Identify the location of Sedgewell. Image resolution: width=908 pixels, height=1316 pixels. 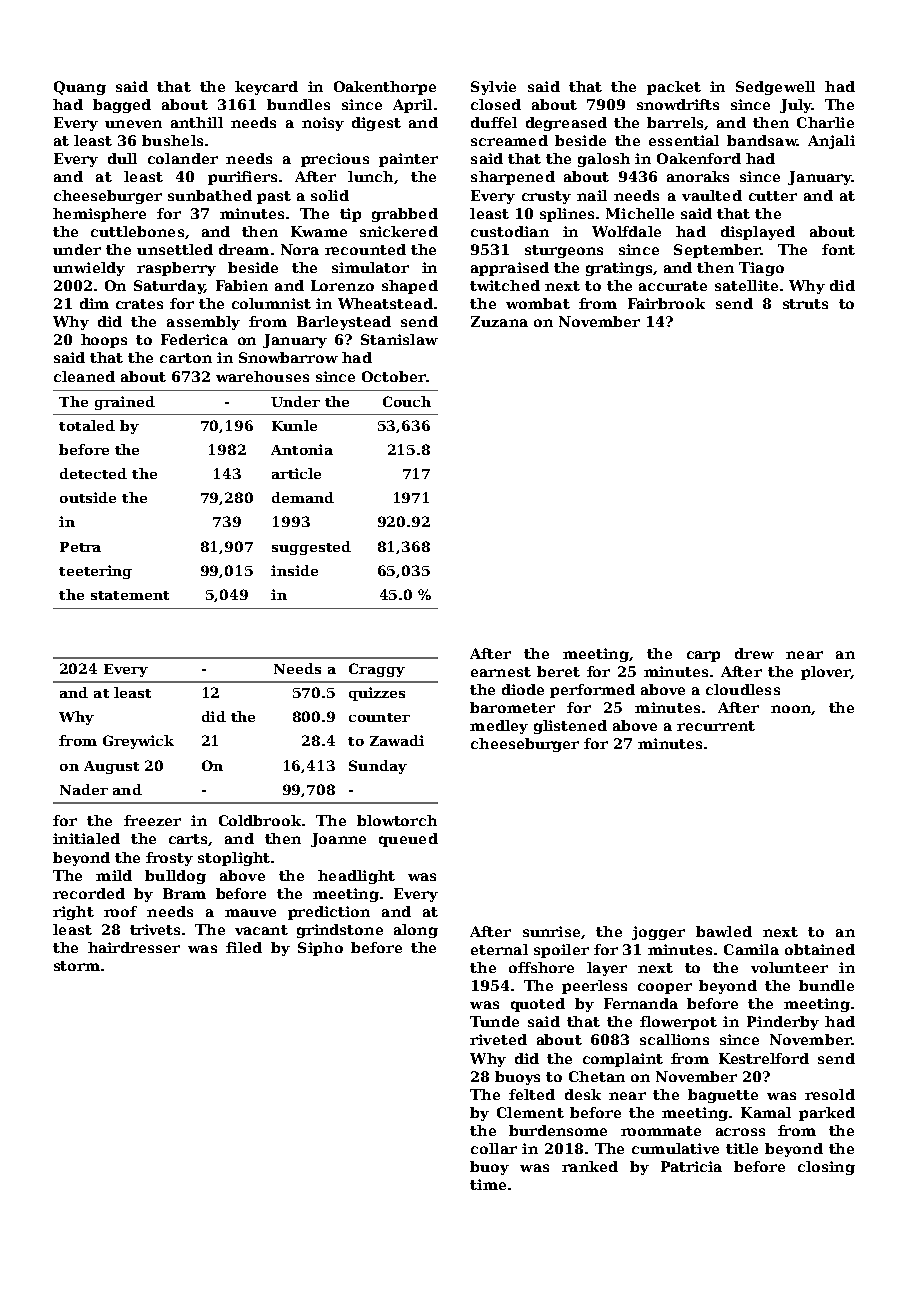
(775, 88).
